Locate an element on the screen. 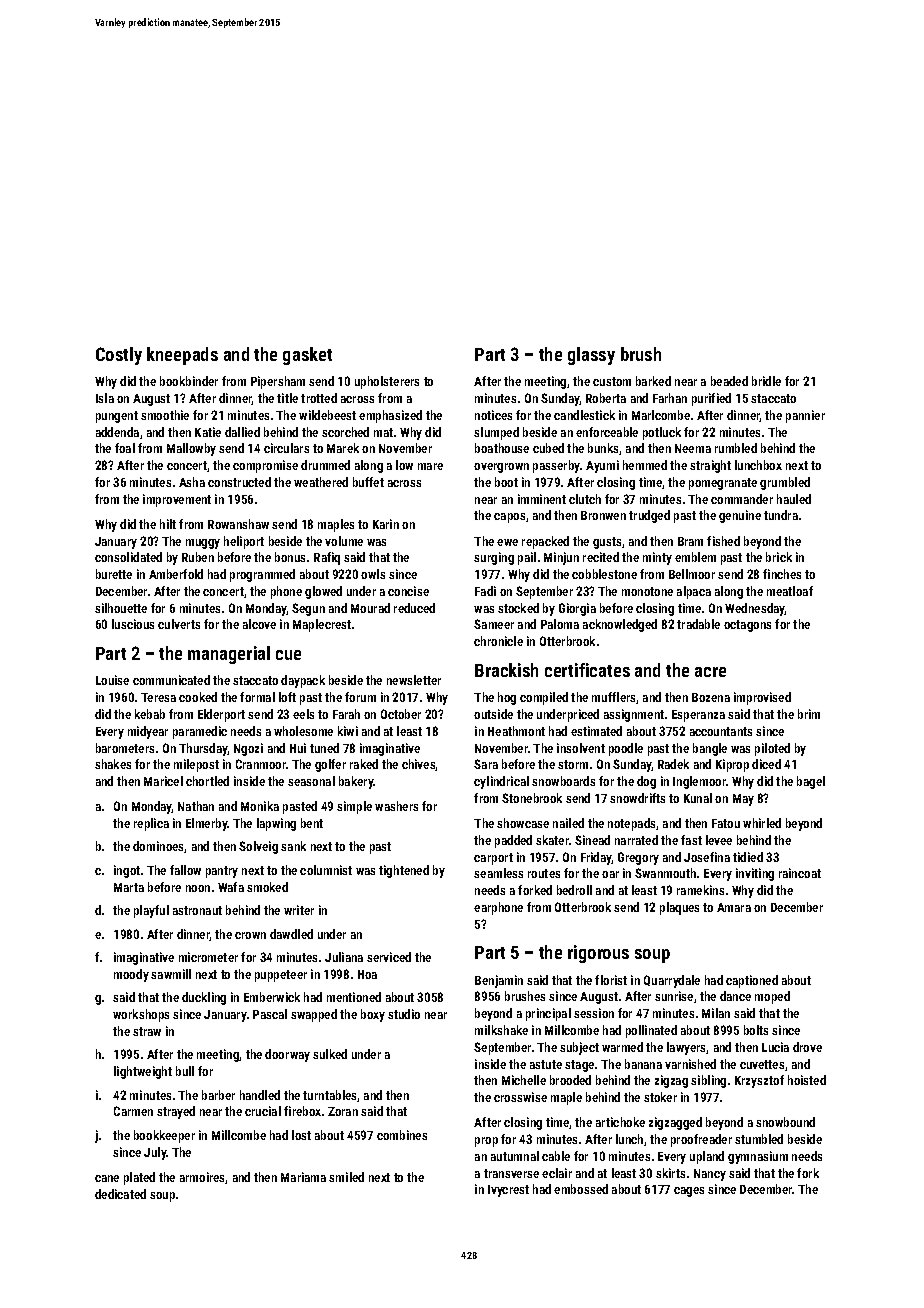 Image resolution: width=924 pixels, height=1308 pixels. smoothie is located at coordinates (165, 415).
